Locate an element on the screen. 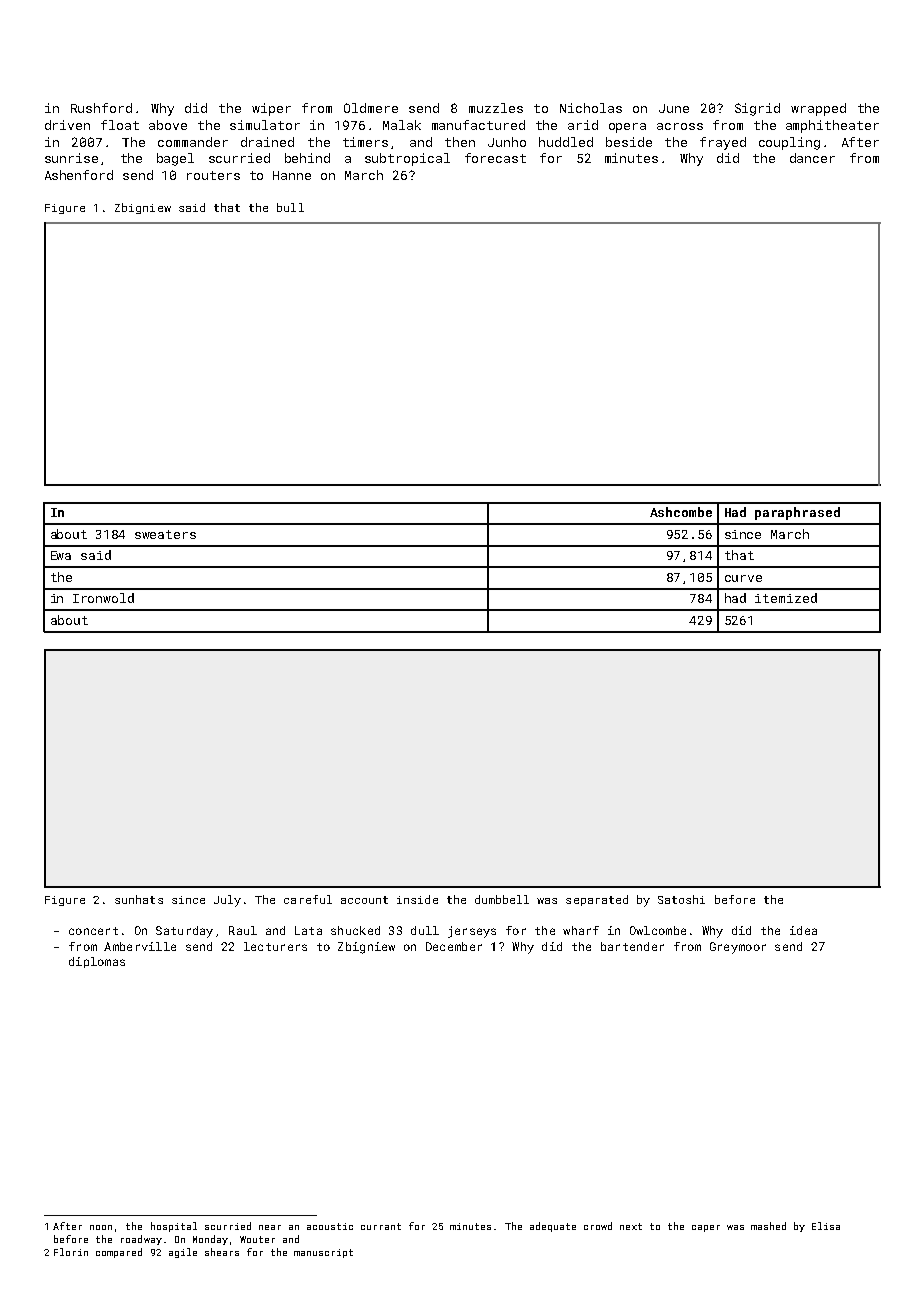 This screenshot has width=924, height=1308. dancer is located at coordinates (812, 158).
